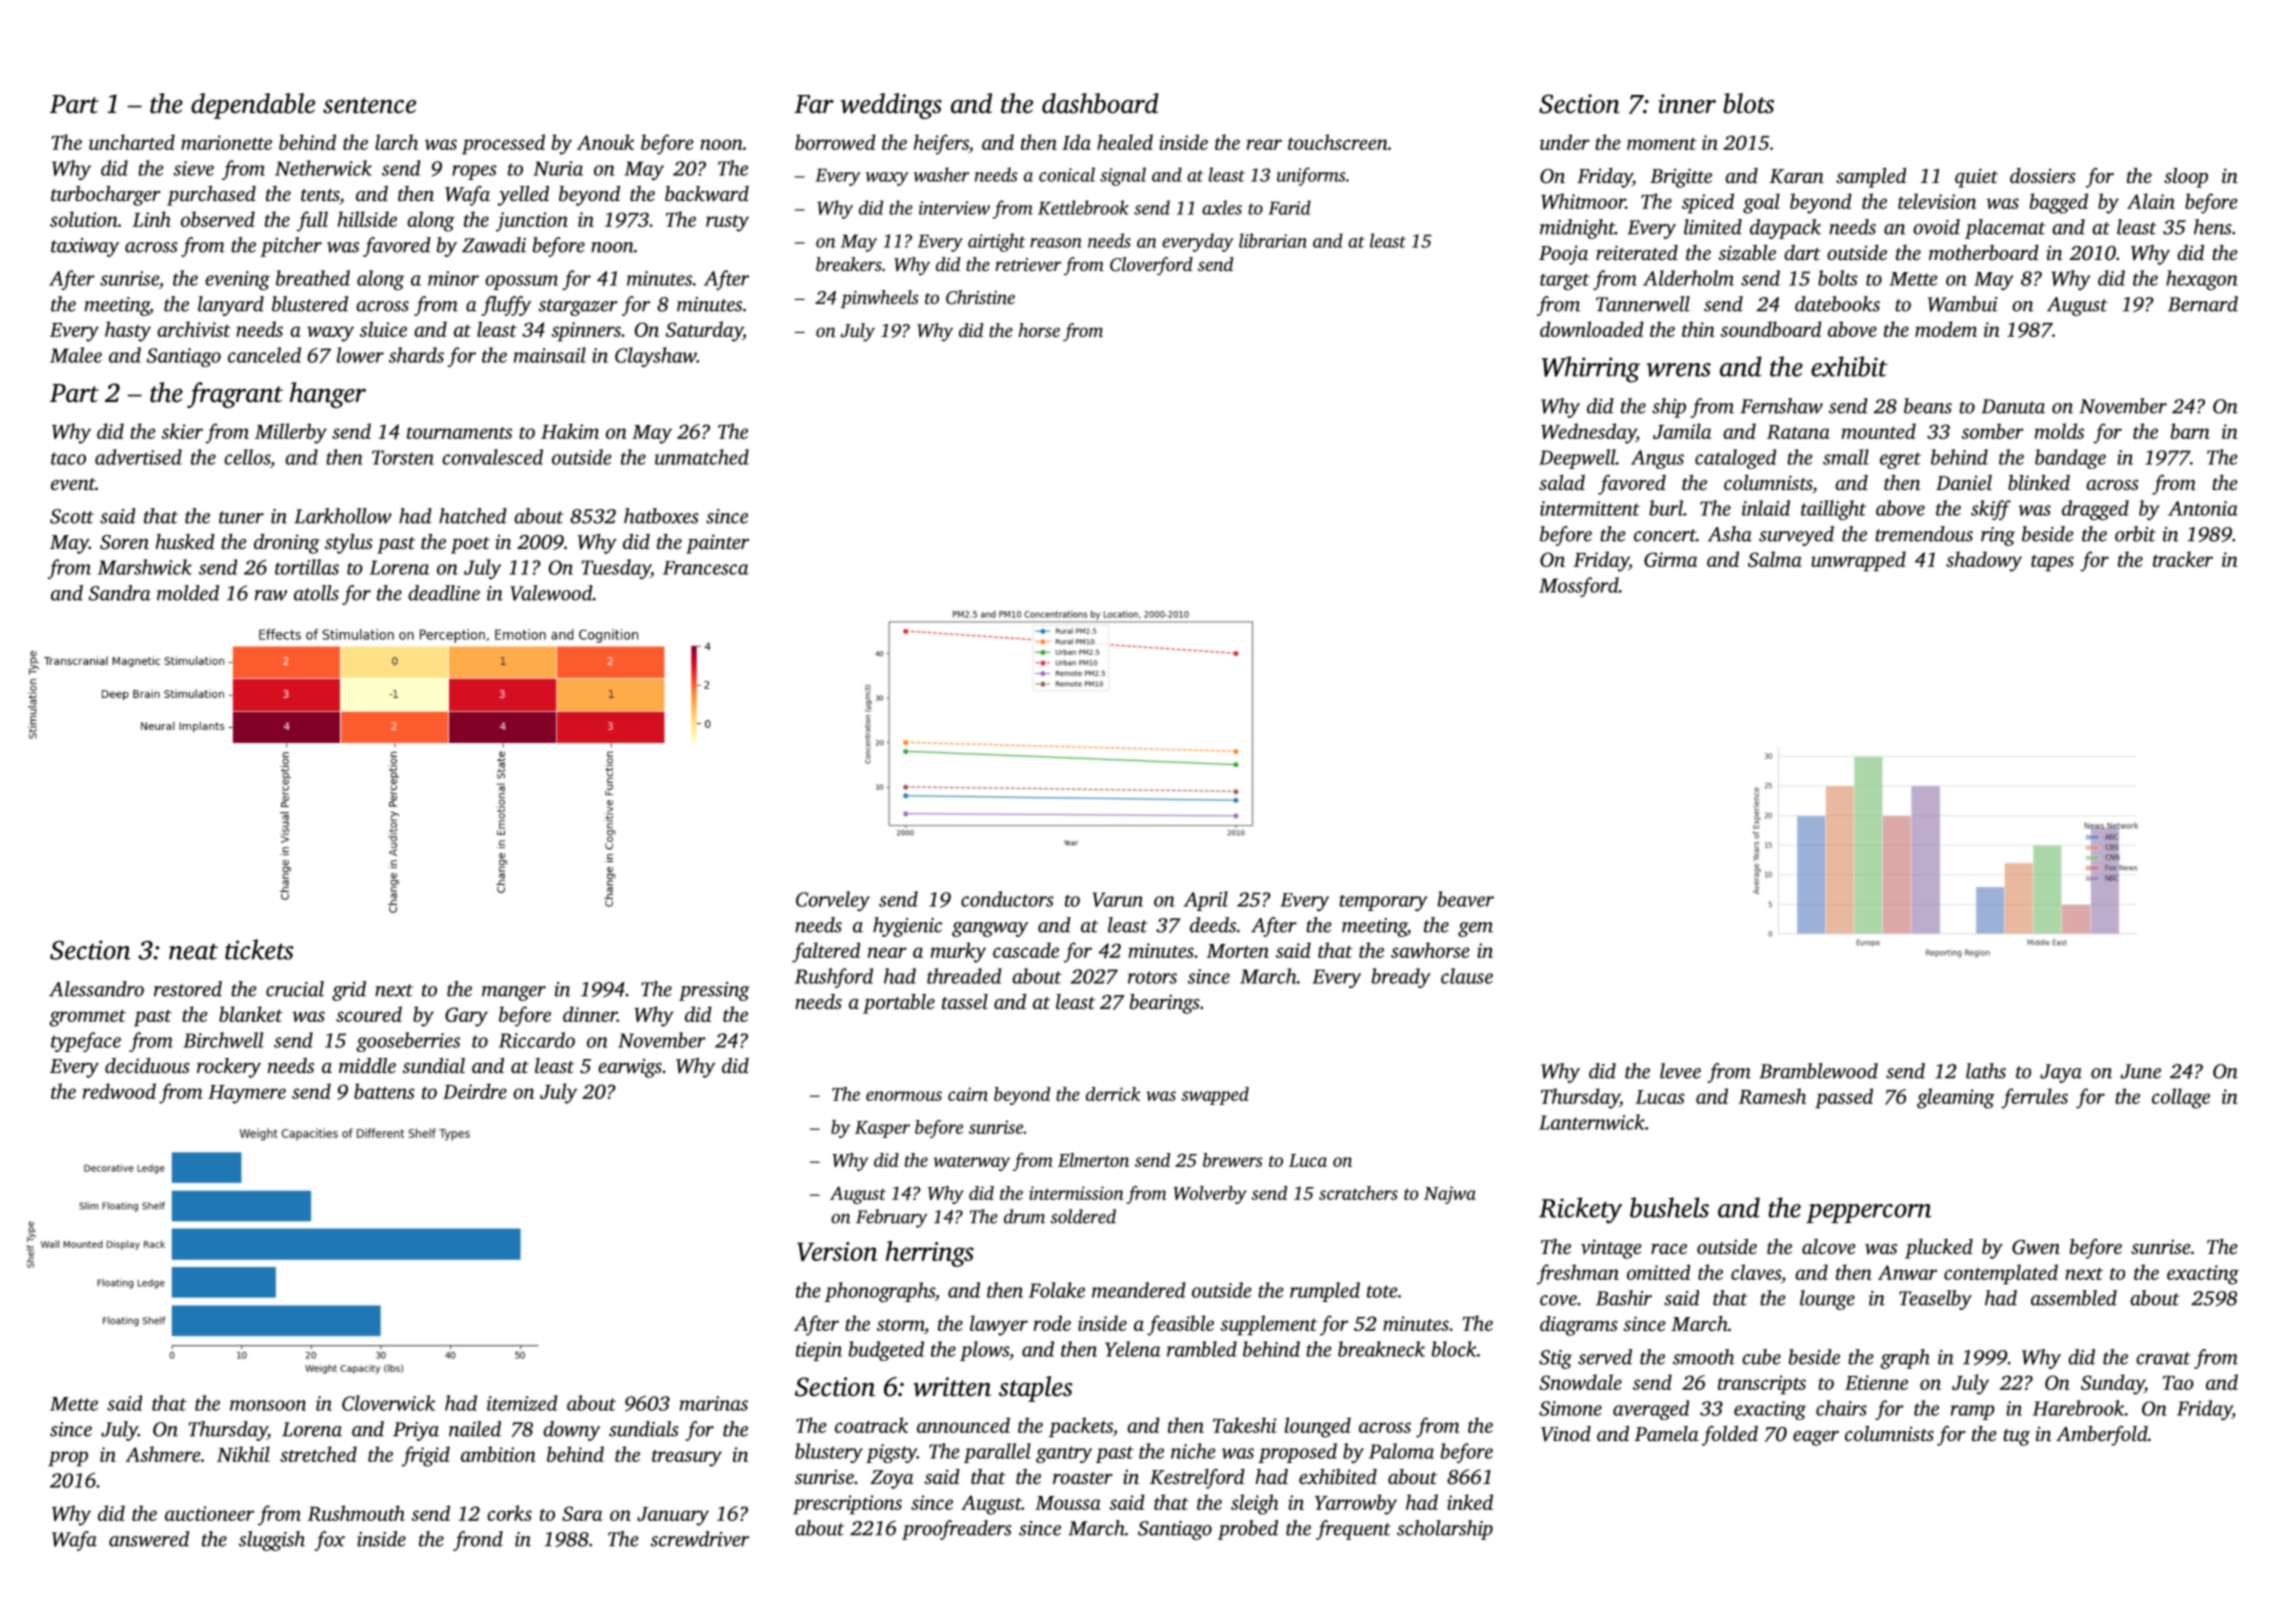 The image size is (2288, 1618). I want to click on Takeshi, so click(1245, 1425).
